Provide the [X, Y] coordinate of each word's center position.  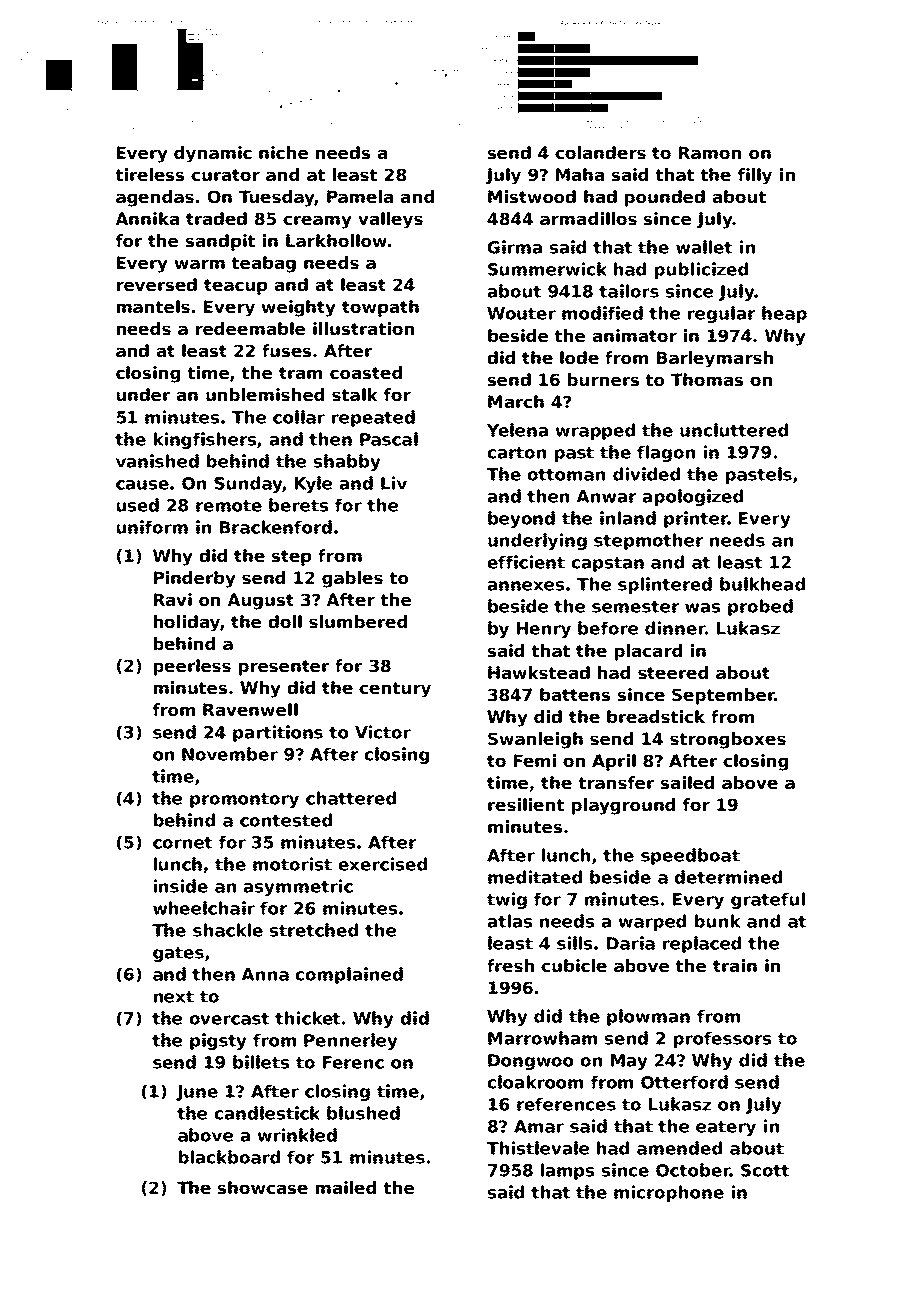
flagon [666, 453]
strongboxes [728, 740]
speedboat [690, 856]
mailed [346, 1188]
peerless [192, 667]
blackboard [229, 1157]
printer [696, 519]
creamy [317, 222]
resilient [526, 805]
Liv [394, 483]
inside [181, 886]
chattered [351, 798]
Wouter [521, 313]
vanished [157, 461]
